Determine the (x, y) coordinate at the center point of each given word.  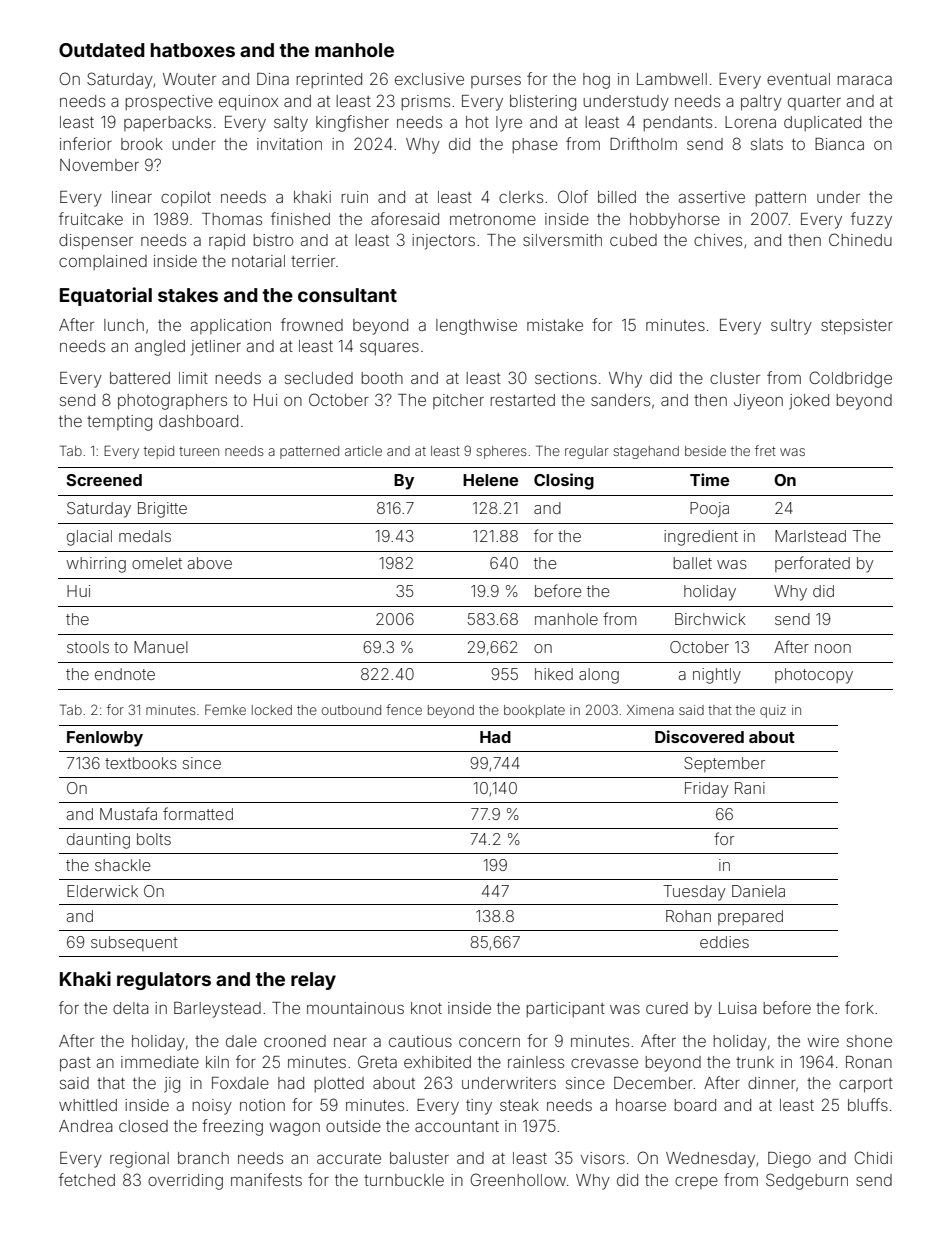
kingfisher (352, 123)
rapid (227, 242)
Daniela (758, 891)
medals (145, 536)
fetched (87, 1179)
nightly (717, 676)
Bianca (839, 144)
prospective (169, 102)
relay (313, 981)
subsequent (134, 943)
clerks (521, 197)
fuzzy (871, 220)
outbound (351, 710)
